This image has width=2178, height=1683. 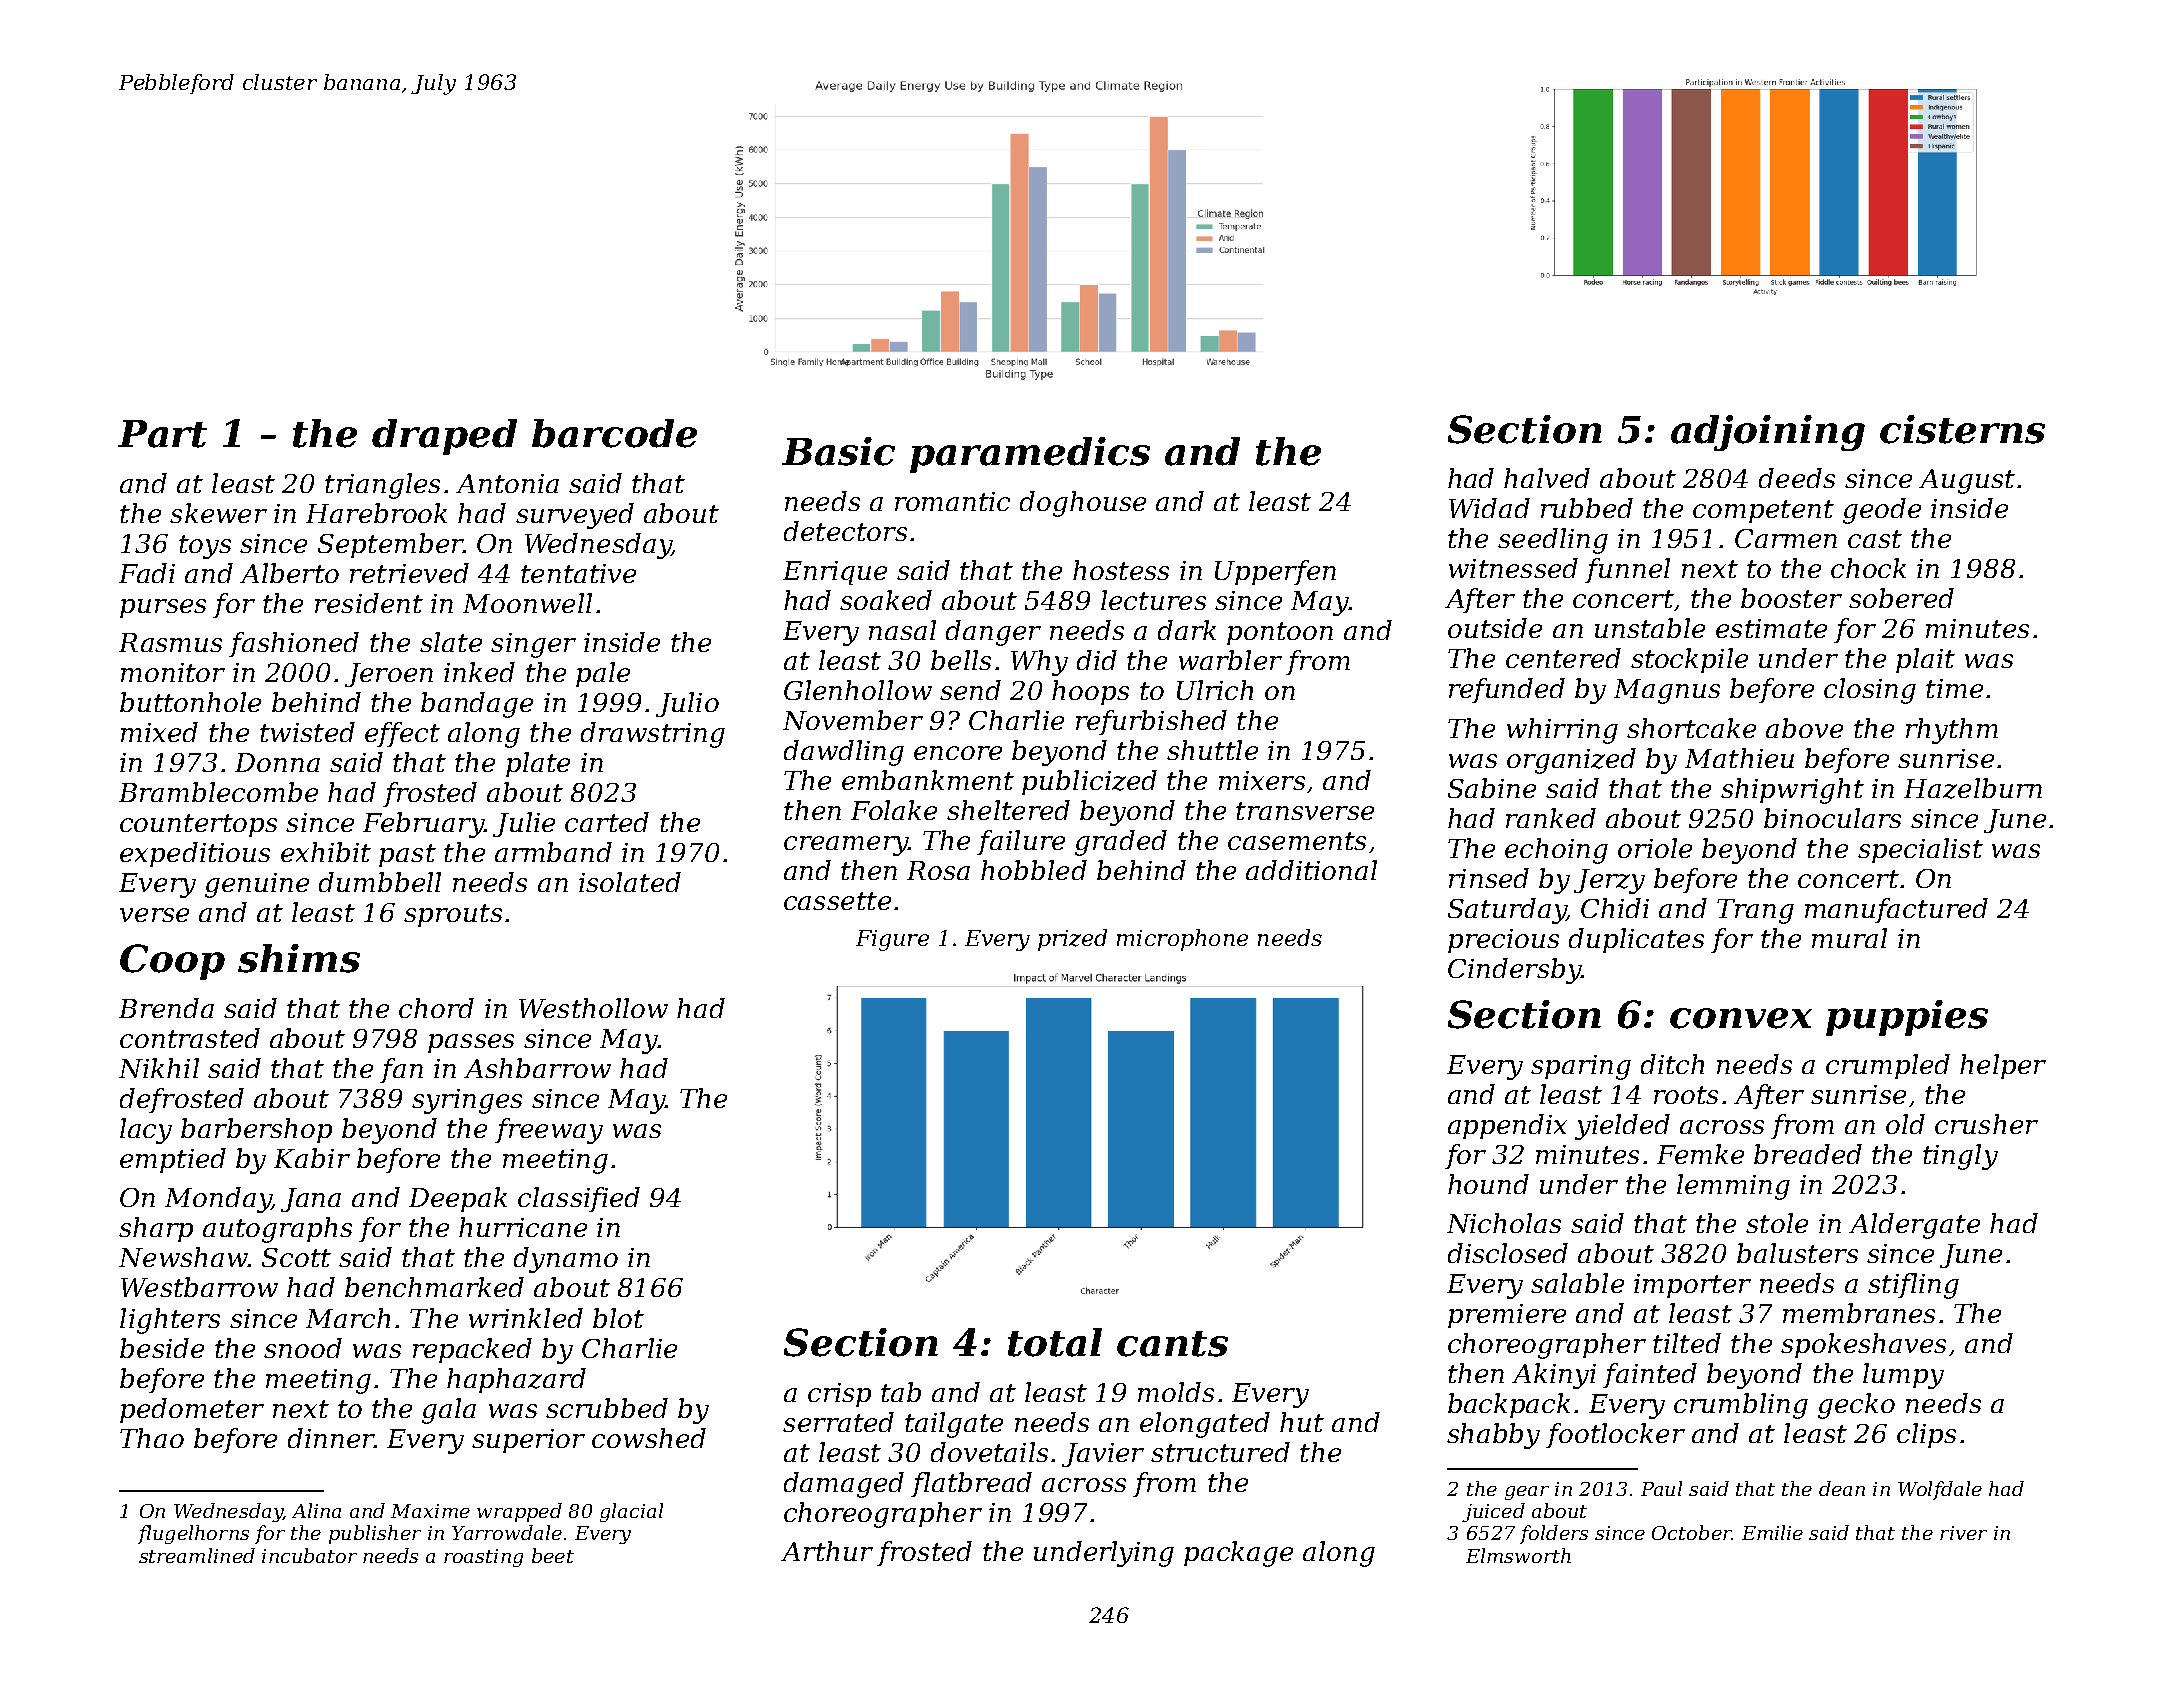 I want to click on draped, so click(x=444, y=437).
